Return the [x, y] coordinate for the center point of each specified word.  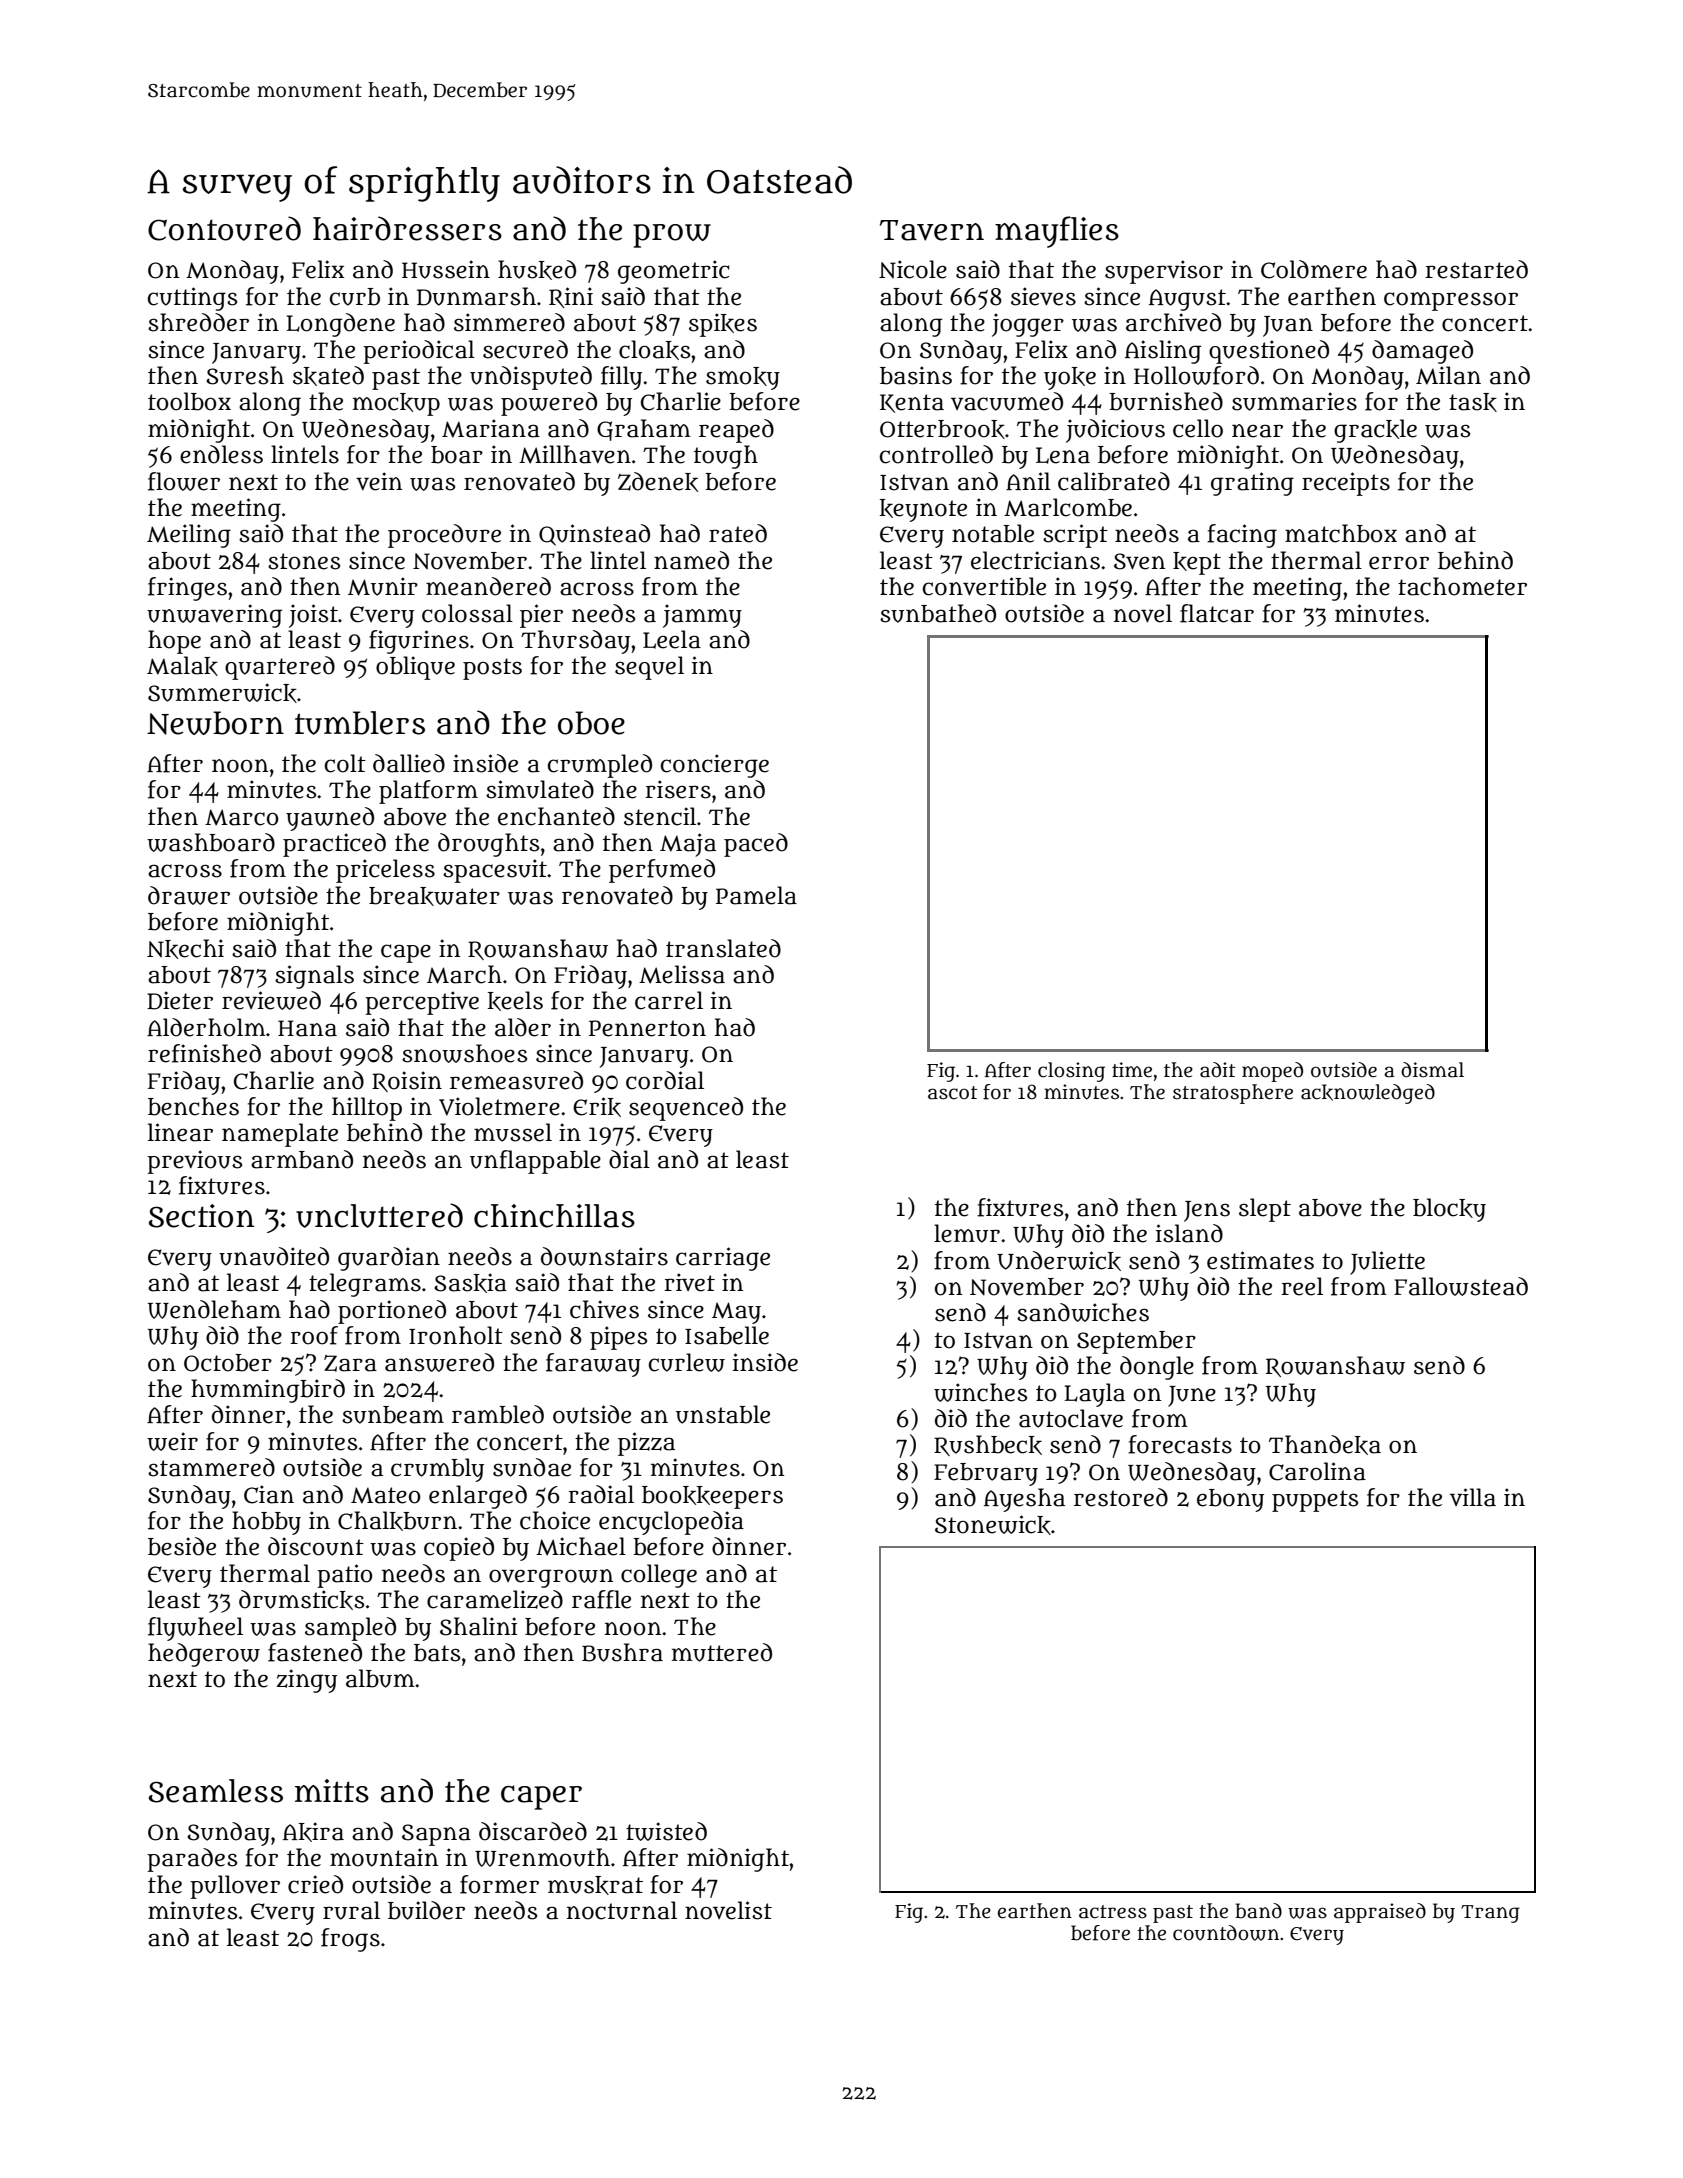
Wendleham [214, 1309]
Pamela [756, 895]
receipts [1346, 484]
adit [1218, 1070]
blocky [1449, 1210]
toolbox [189, 401]
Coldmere [1314, 269]
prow [672, 236]
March [464, 974]
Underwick [1059, 1261]
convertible [984, 586]
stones [304, 561]
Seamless [216, 1791]
